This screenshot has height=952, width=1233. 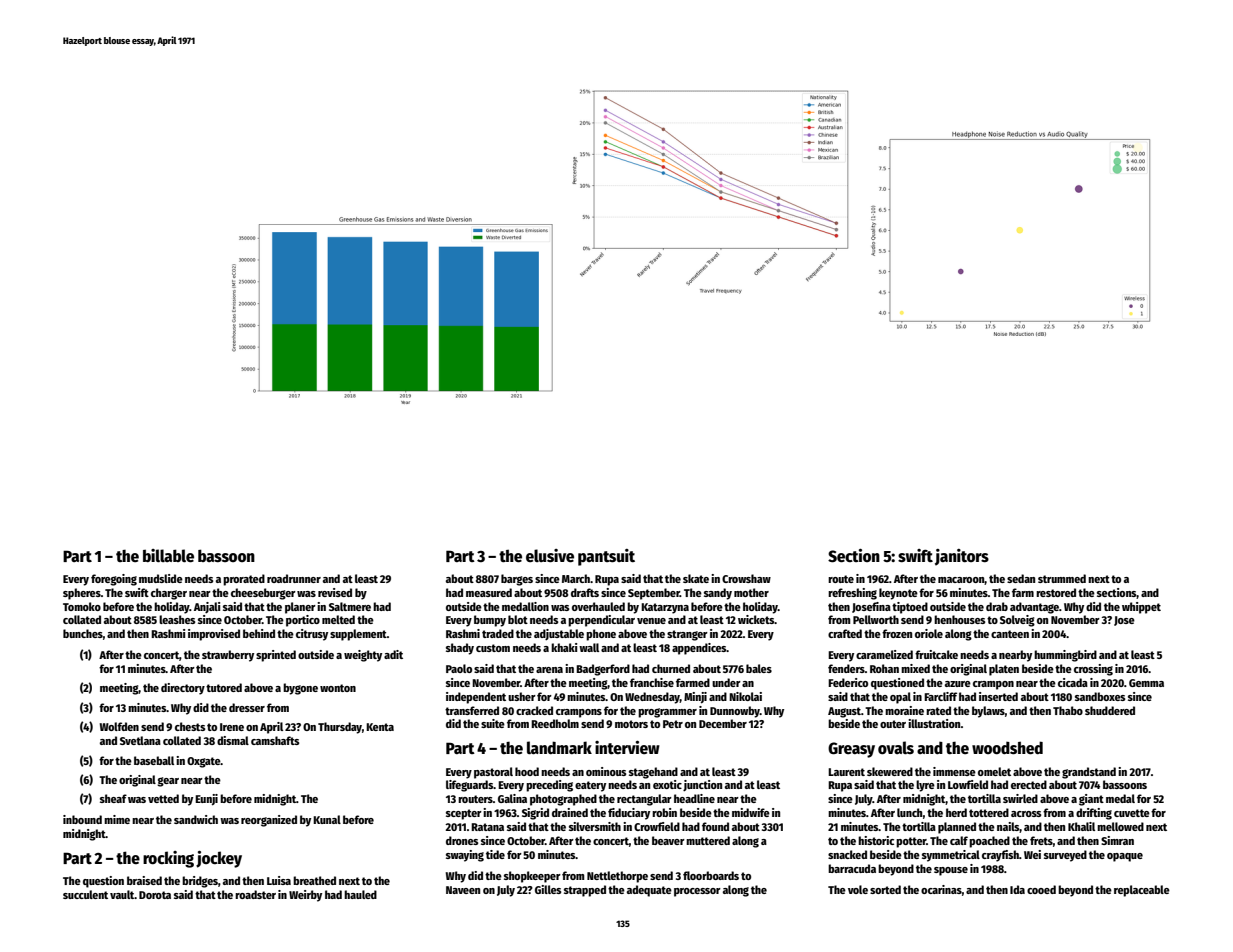 I want to click on khaki, so click(x=564, y=647).
